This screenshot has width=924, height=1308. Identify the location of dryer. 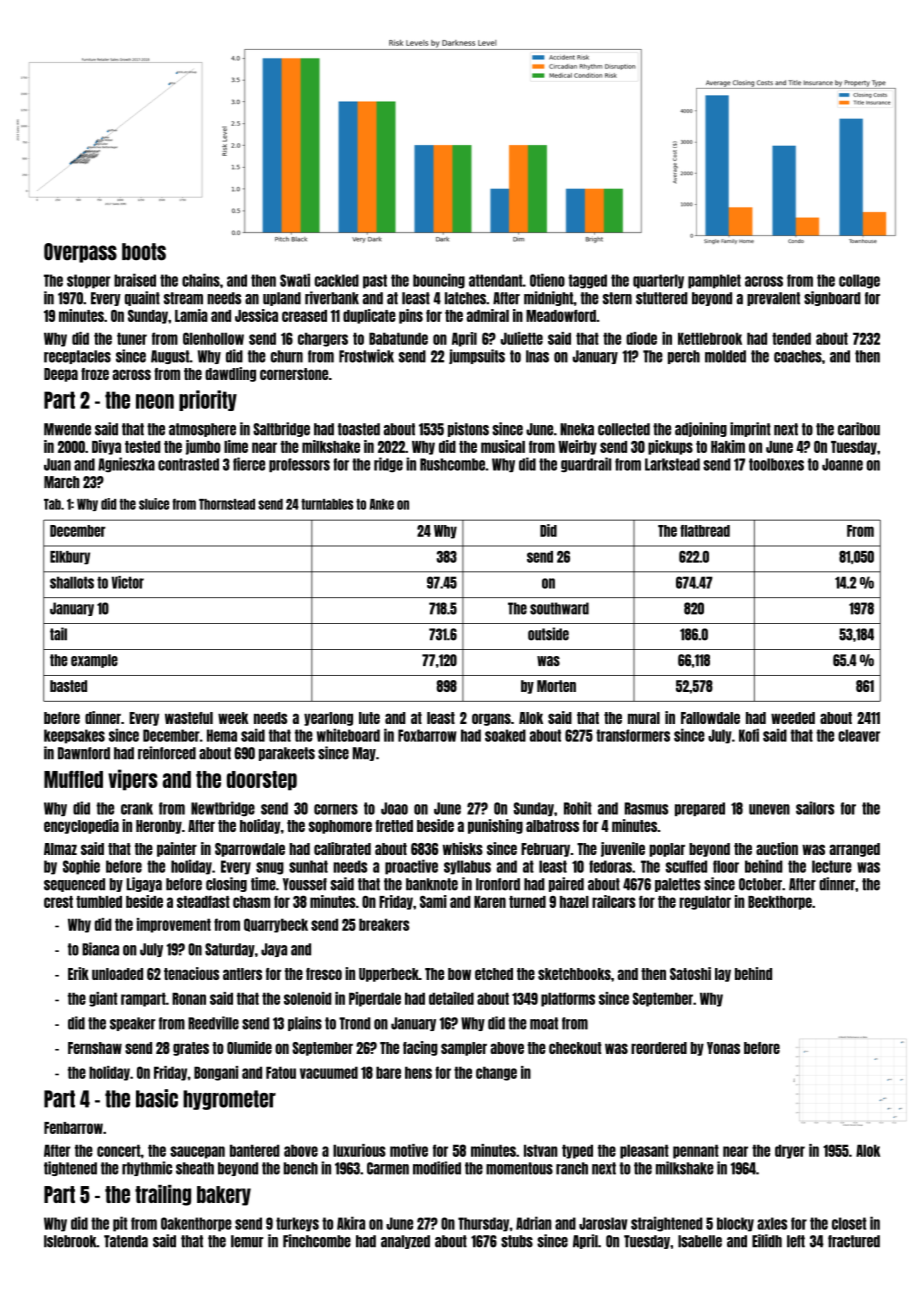
(790, 1151).
